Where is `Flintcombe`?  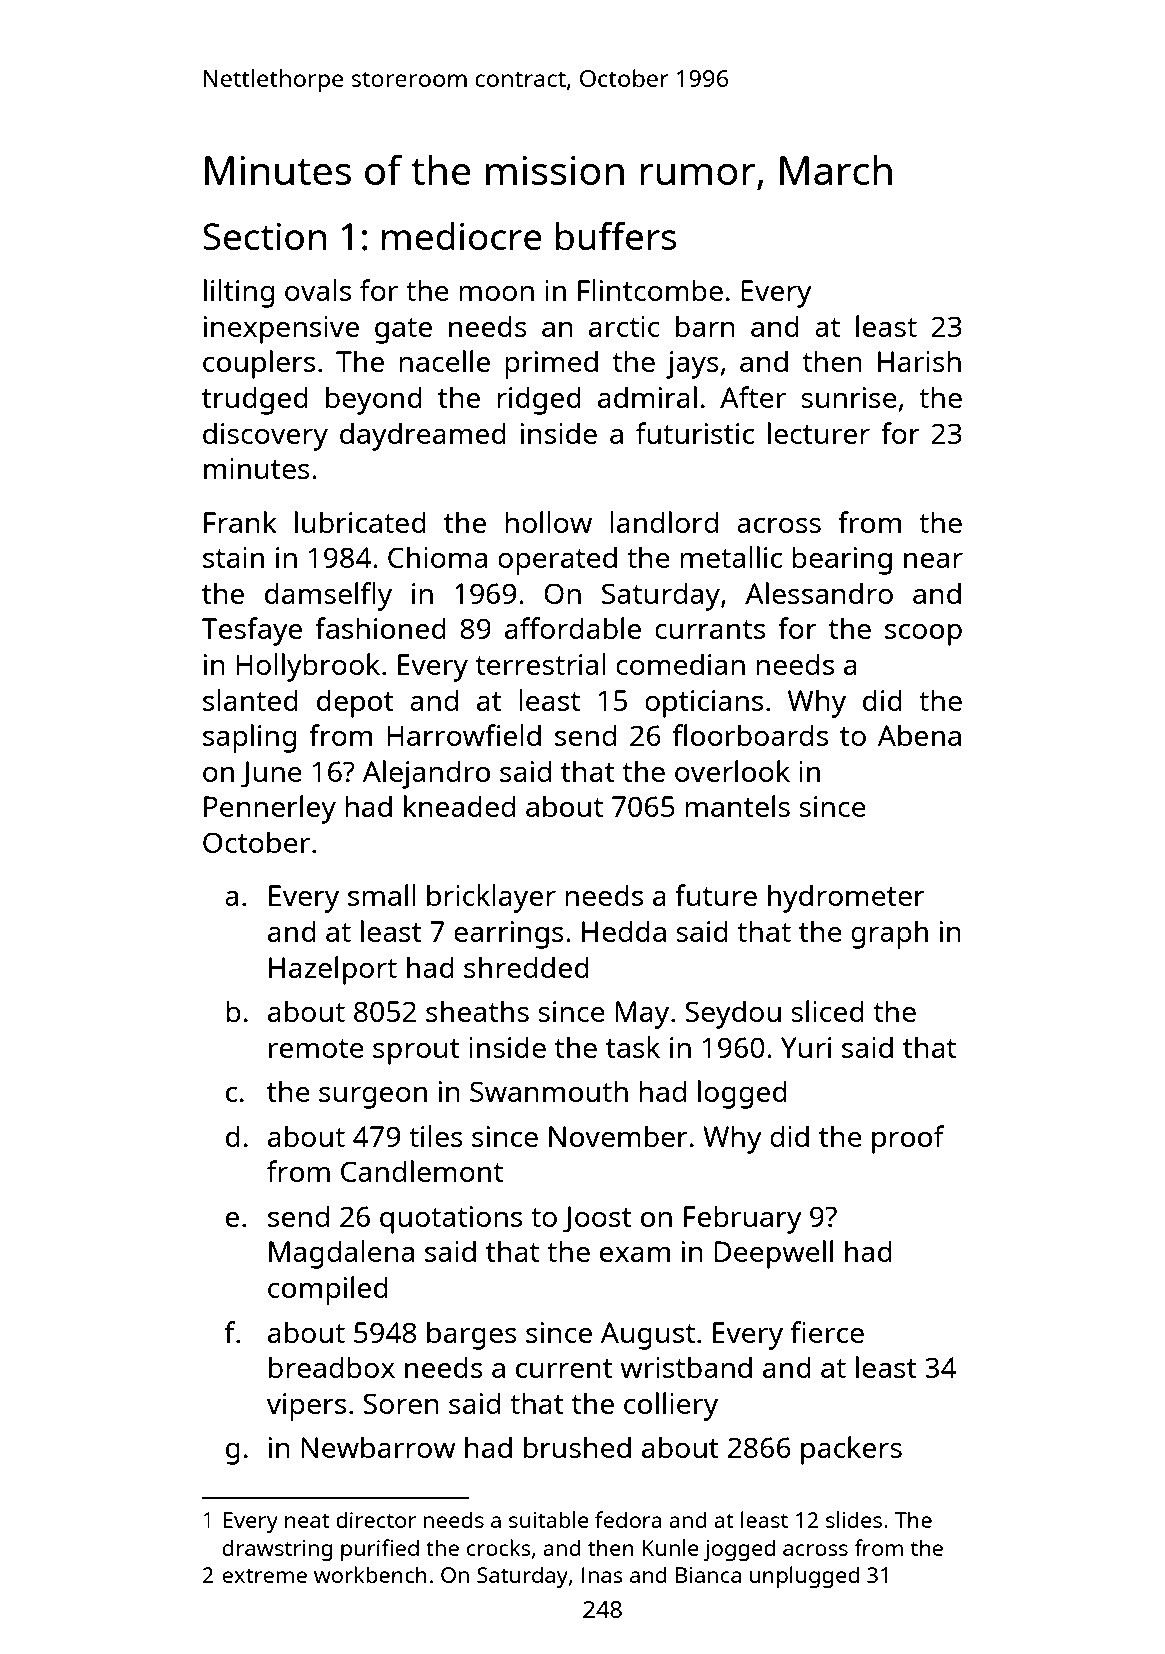 Flintcombe is located at coordinates (650, 290).
